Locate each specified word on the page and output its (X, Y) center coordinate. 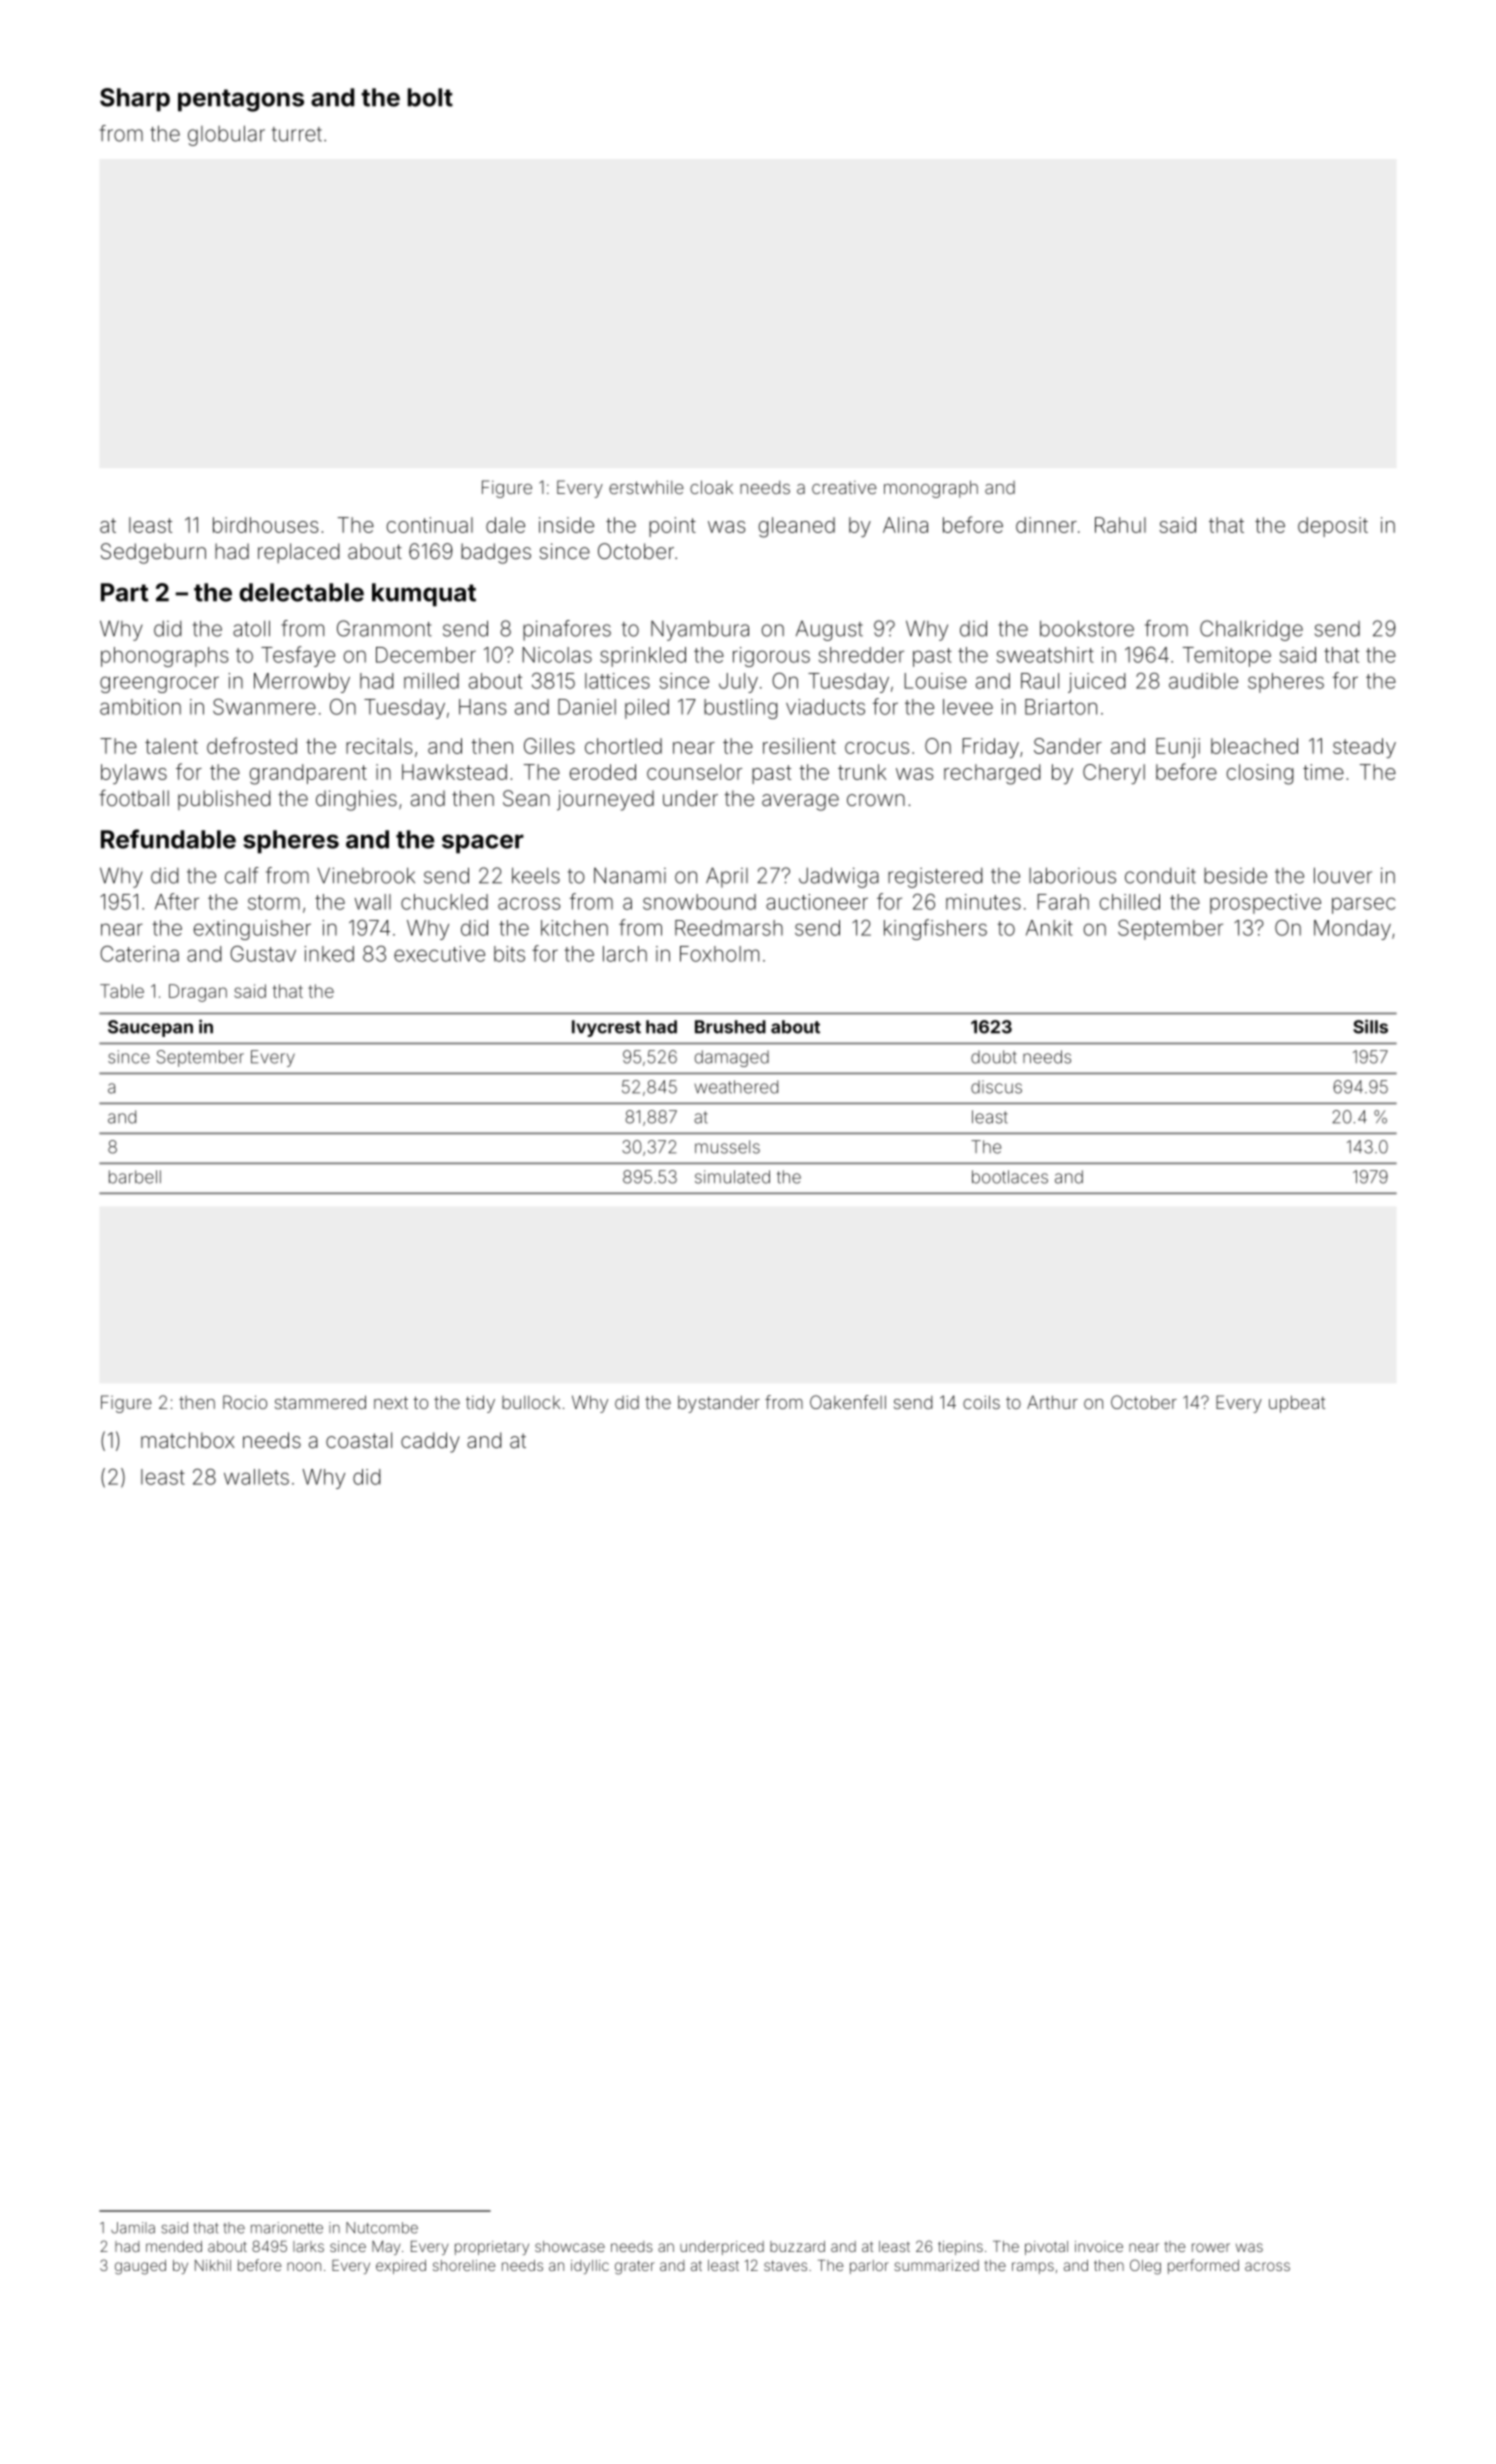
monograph (931, 489)
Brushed (730, 1027)
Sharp (135, 100)
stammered (320, 1402)
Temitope (1227, 657)
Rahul (1120, 525)
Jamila (133, 2228)
